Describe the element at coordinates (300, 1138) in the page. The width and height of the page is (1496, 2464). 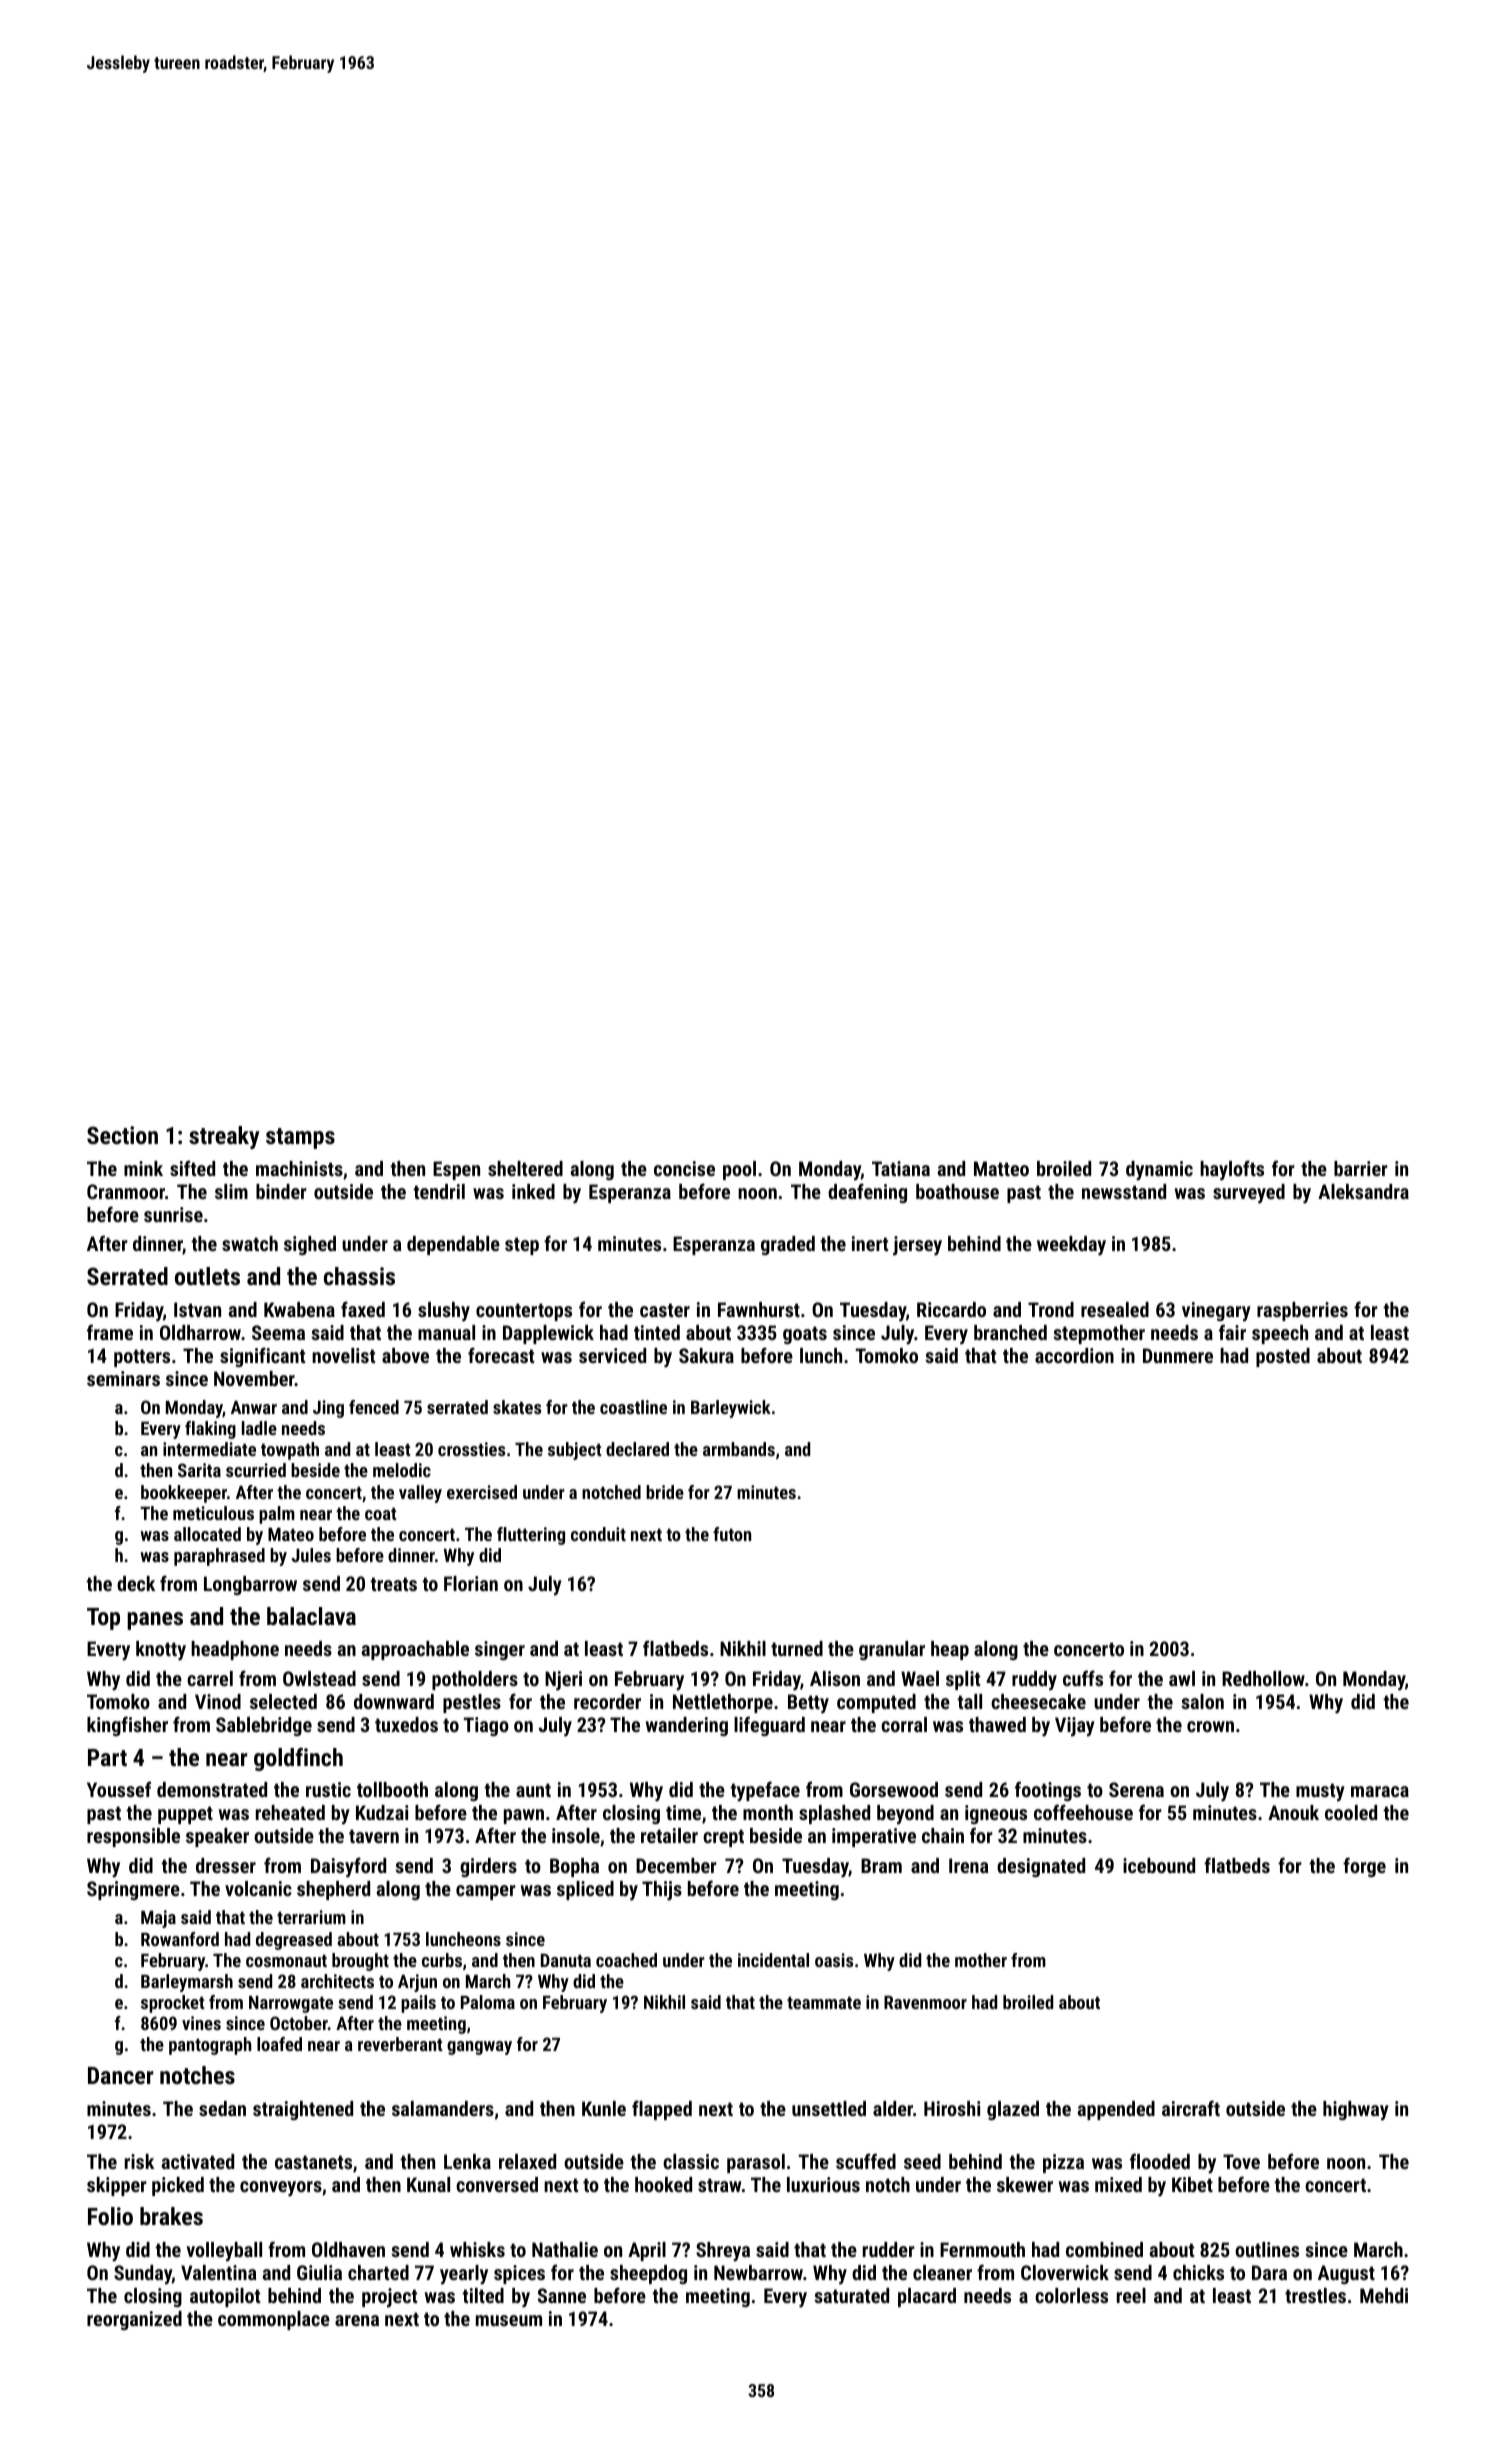
I see `stamps` at that location.
